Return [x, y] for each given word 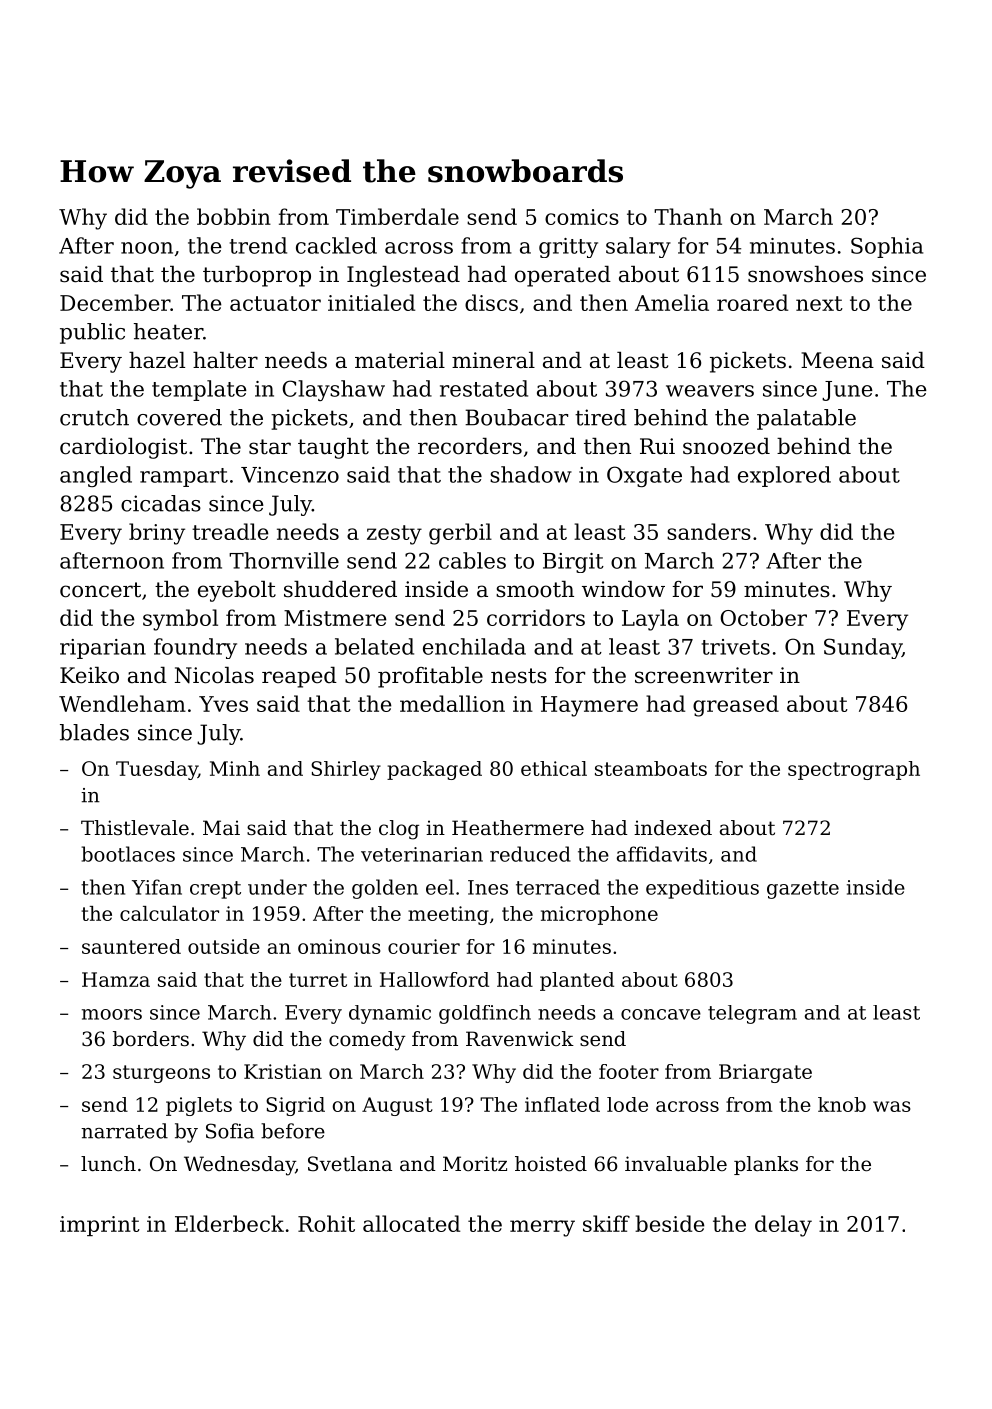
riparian [103, 649]
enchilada [474, 646]
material [400, 360]
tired [601, 417]
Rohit [326, 1223]
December [115, 302]
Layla [650, 620]
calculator [169, 913]
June [847, 391]
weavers [710, 391]
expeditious [702, 889]
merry [542, 1228]
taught [333, 448]
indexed [673, 828]
